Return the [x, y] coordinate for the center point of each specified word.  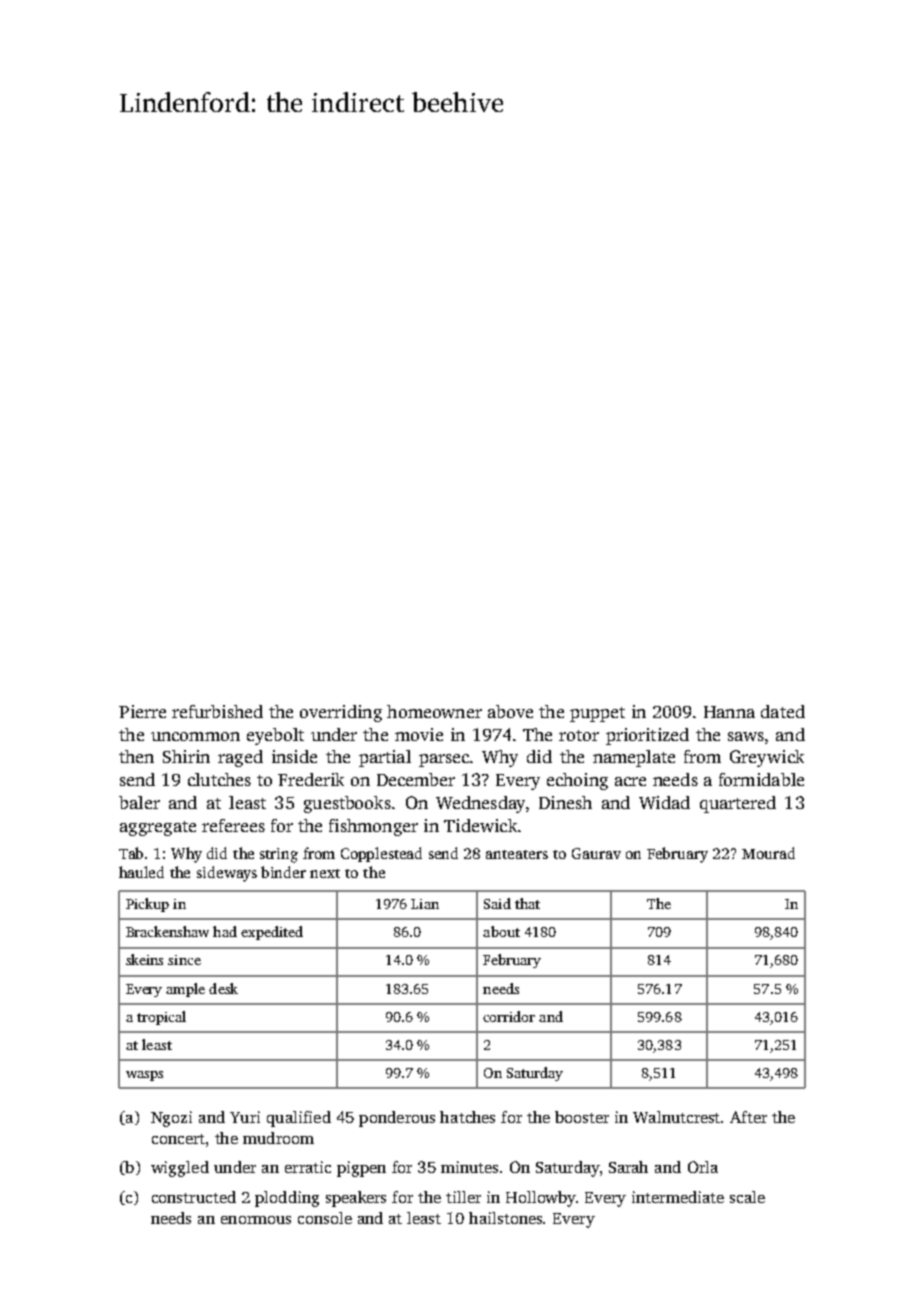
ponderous [397, 1119]
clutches [219, 779]
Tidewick [480, 825]
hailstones [506, 1218]
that [527, 903]
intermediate [678, 1197]
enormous [256, 1220]
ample [185, 990]
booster [582, 1117]
